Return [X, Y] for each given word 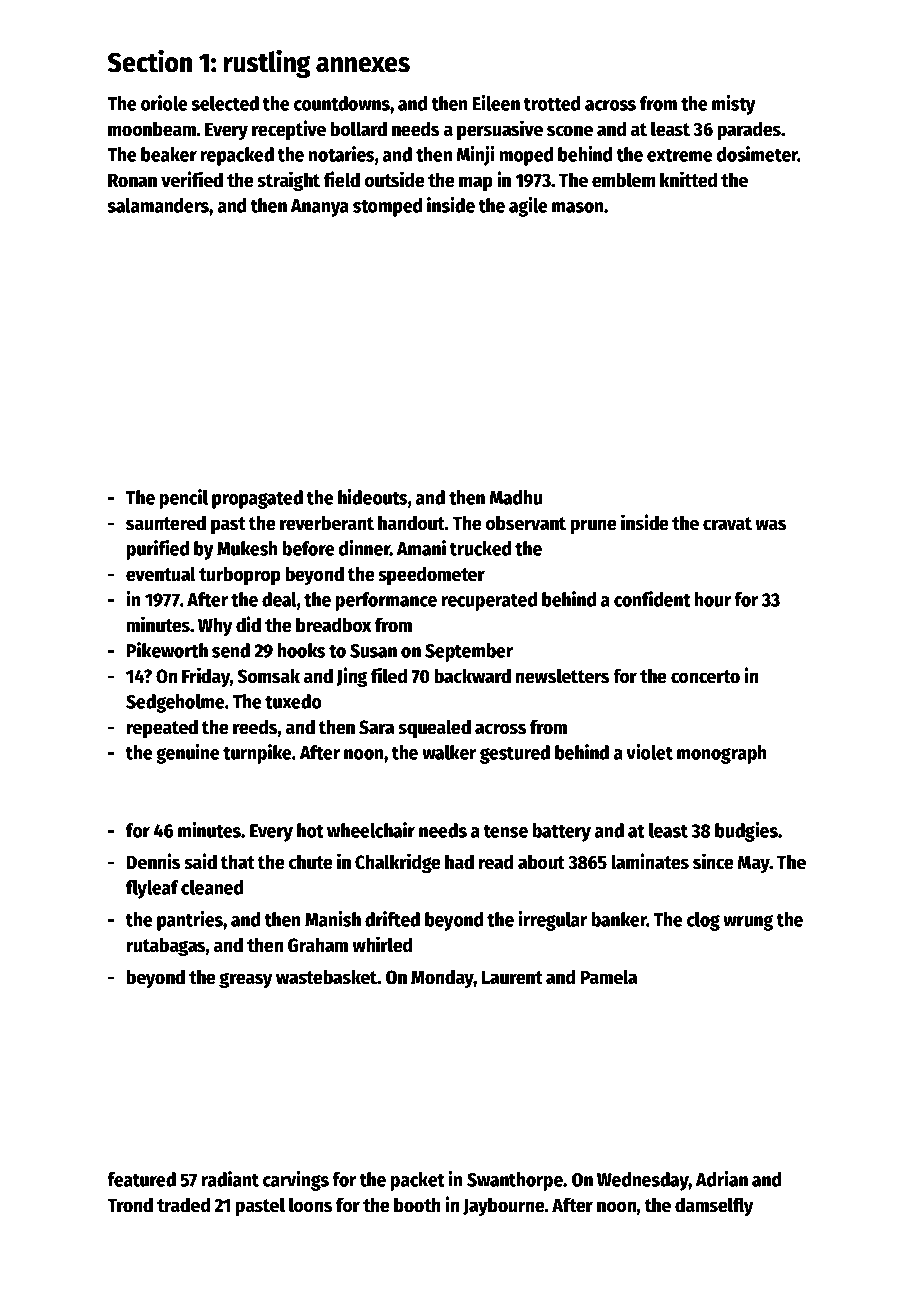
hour [713, 599]
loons [310, 1205]
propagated [257, 499]
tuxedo [293, 701]
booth [417, 1205]
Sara [376, 727]
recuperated [489, 601]
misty [733, 105]
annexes [363, 65]
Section [150, 61]
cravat [727, 524]
